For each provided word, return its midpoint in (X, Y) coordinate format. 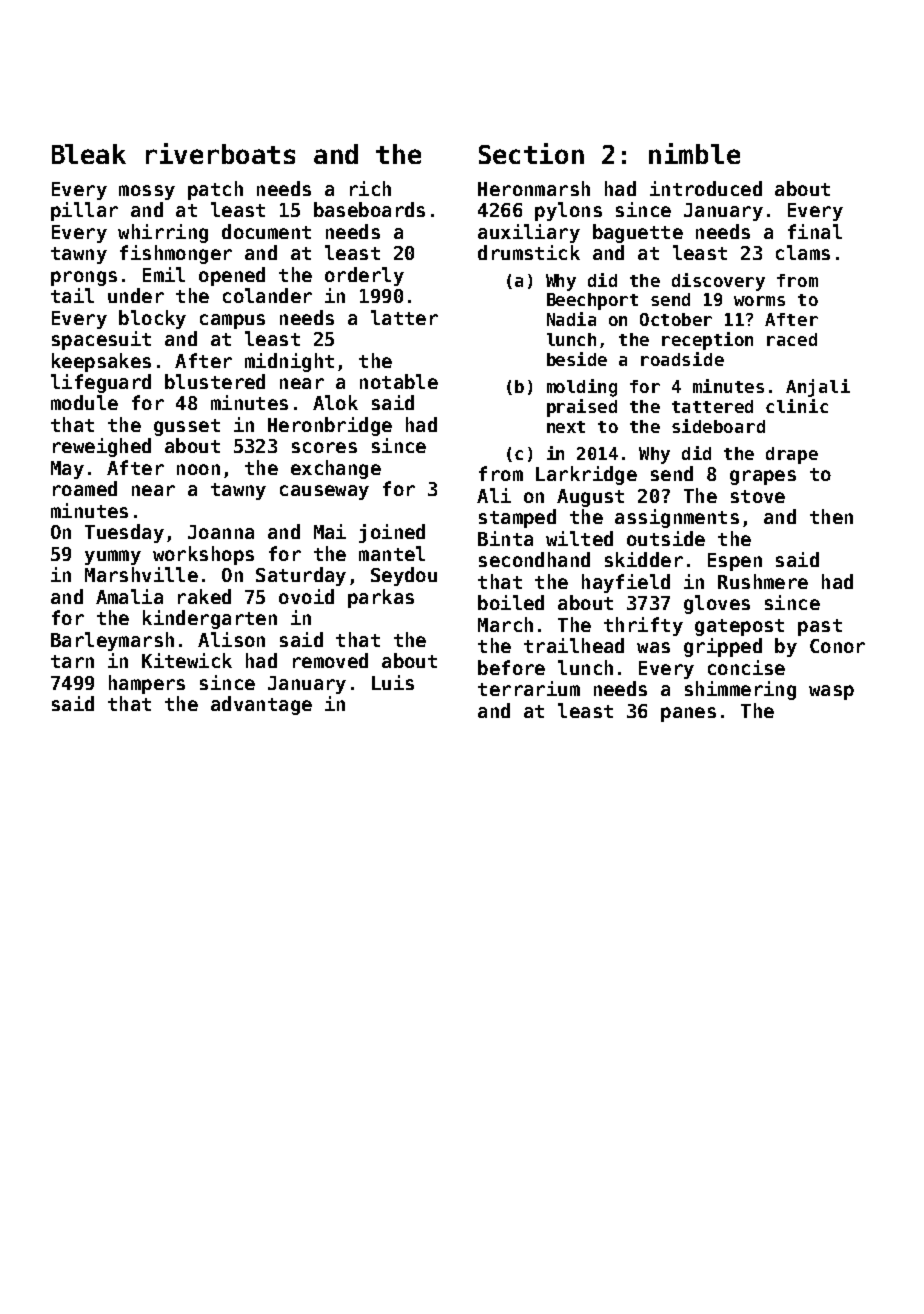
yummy (113, 557)
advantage (261, 705)
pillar (84, 211)
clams (803, 252)
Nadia (571, 319)
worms (759, 301)
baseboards (369, 209)
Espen (735, 562)
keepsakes (101, 362)
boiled (511, 602)
